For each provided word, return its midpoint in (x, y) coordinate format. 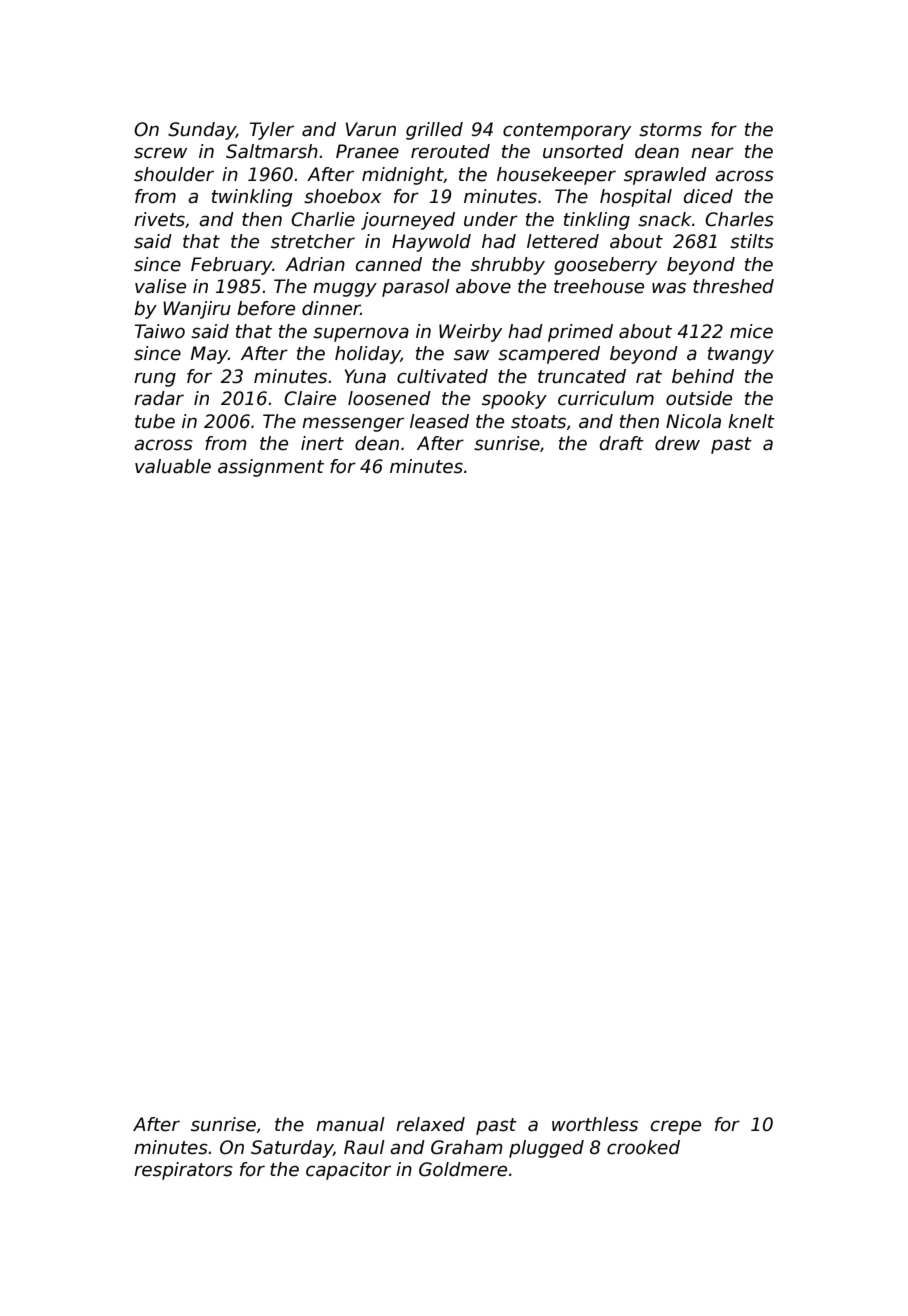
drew (677, 443)
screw (160, 153)
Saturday (292, 1149)
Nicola (693, 421)
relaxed (430, 1124)
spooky (514, 400)
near (712, 153)
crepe (676, 1127)
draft (622, 443)
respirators (183, 1171)
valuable (173, 466)
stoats (538, 422)
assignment (271, 468)
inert (322, 443)
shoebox (343, 196)
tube (155, 421)
